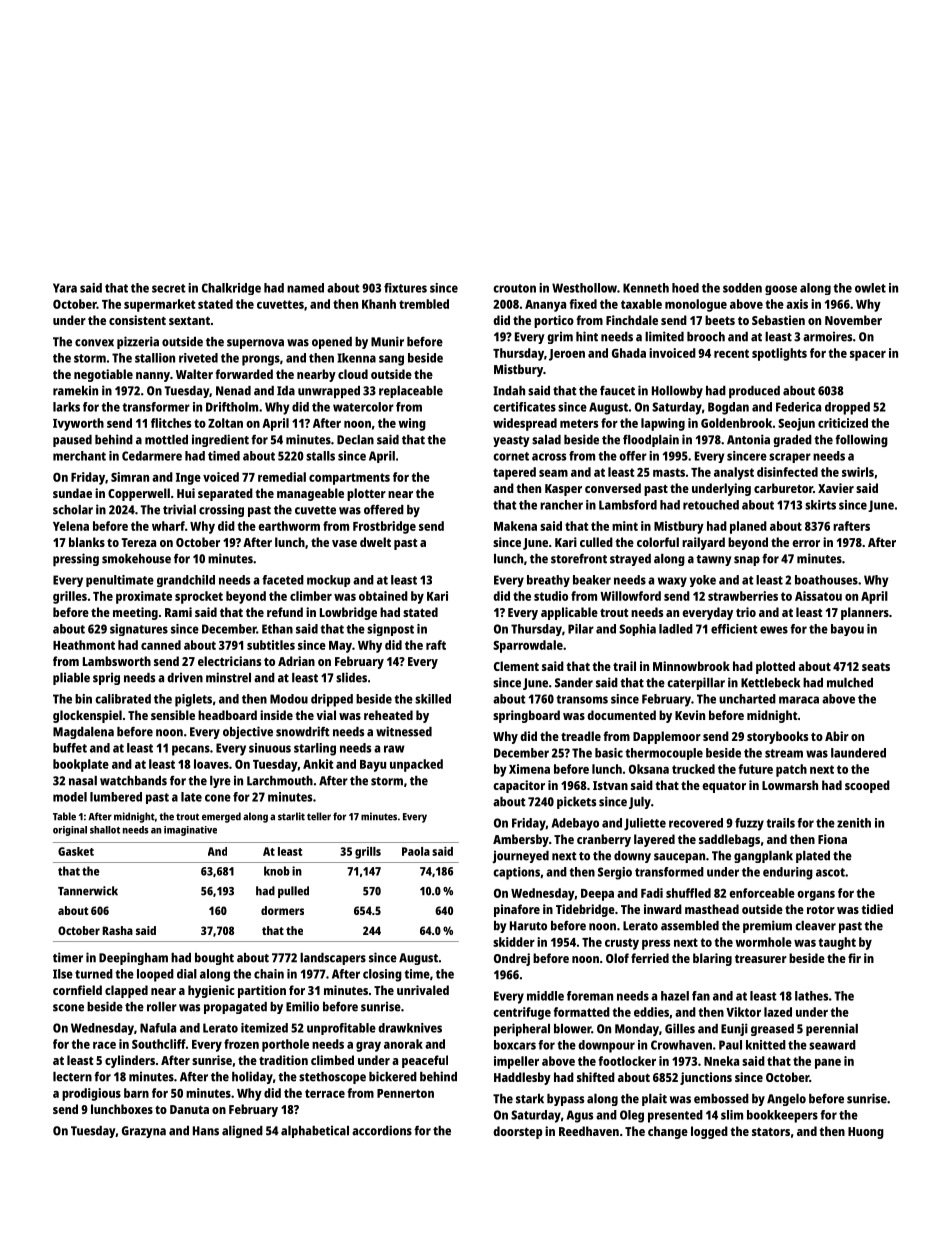  Describe the element at coordinates (351, 677) in the image. I see `slides` at that location.
